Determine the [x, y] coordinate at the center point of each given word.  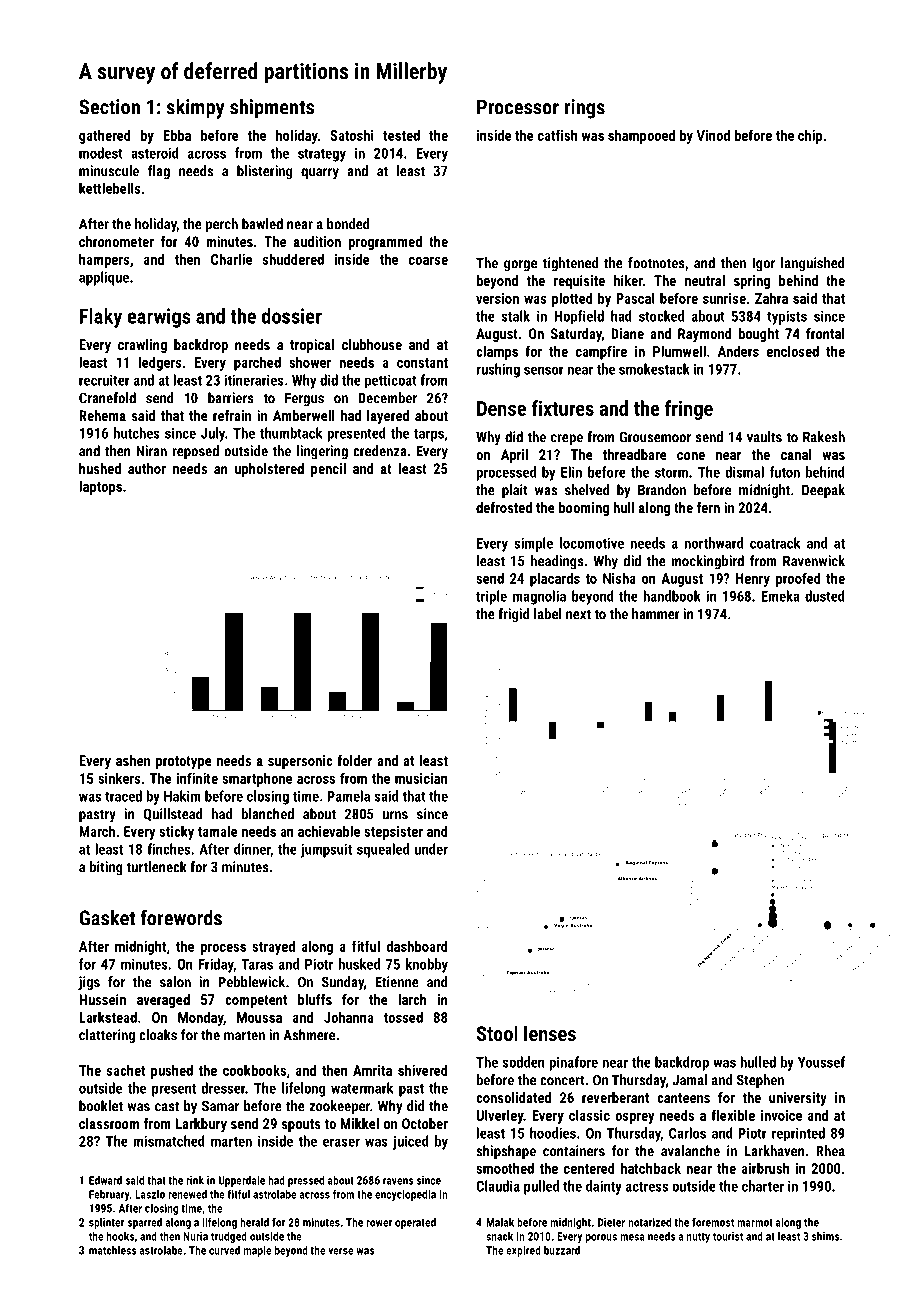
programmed [385, 243]
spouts [301, 1125]
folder [354, 760]
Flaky [101, 318]
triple [491, 597]
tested [401, 135]
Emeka [780, 596]
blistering [264, 172]
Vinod [713, 135]
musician [421, 778]
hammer [656, 614]
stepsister [393, 833]
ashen [133, 760]
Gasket [107, 918]
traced [123, 796]
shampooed [641, 136]
